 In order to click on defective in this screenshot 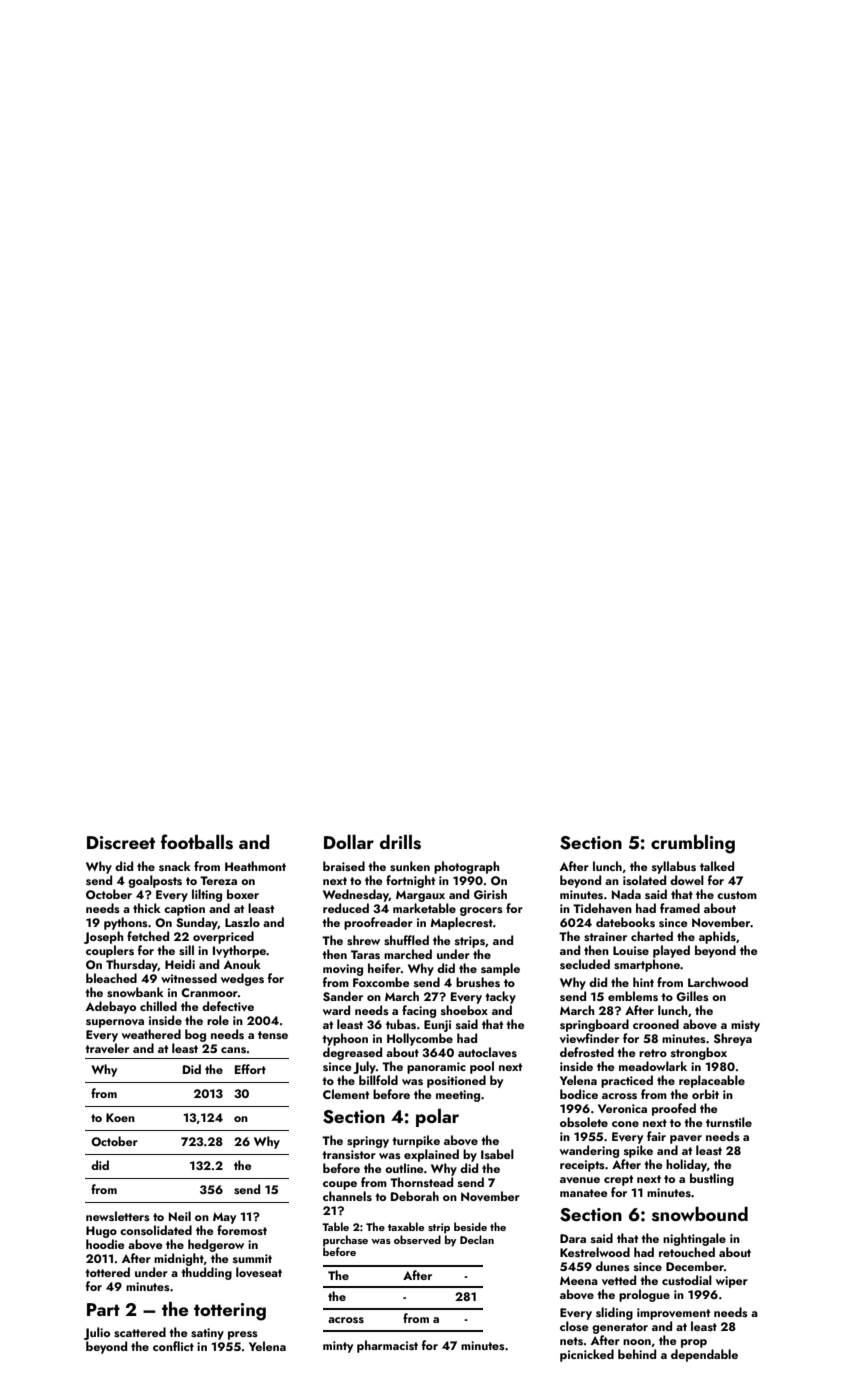, I will do `click(228, 1006)`.
